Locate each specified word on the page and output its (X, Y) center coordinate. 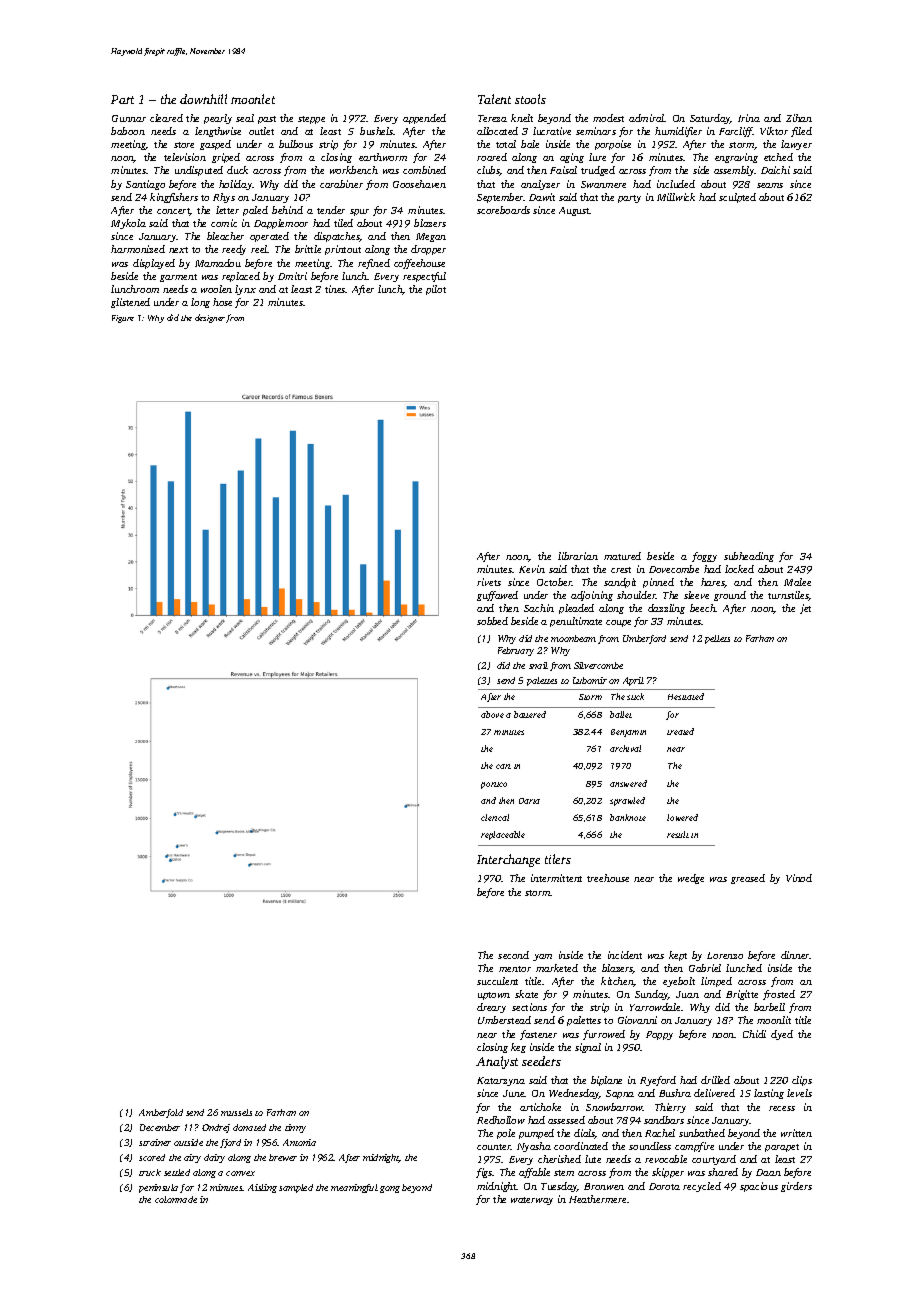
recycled (702, 1187)
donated (249, 1127)
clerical (495, 817)
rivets (489, 582)
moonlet (253, 99)
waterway (532, 1201)
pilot (436, 290)
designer (210, 318)
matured (622, 556)
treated (680, 731)
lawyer (796, 145)
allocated (497, 131)
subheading (749, 557)
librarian (578, 556)
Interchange (508, 860)
